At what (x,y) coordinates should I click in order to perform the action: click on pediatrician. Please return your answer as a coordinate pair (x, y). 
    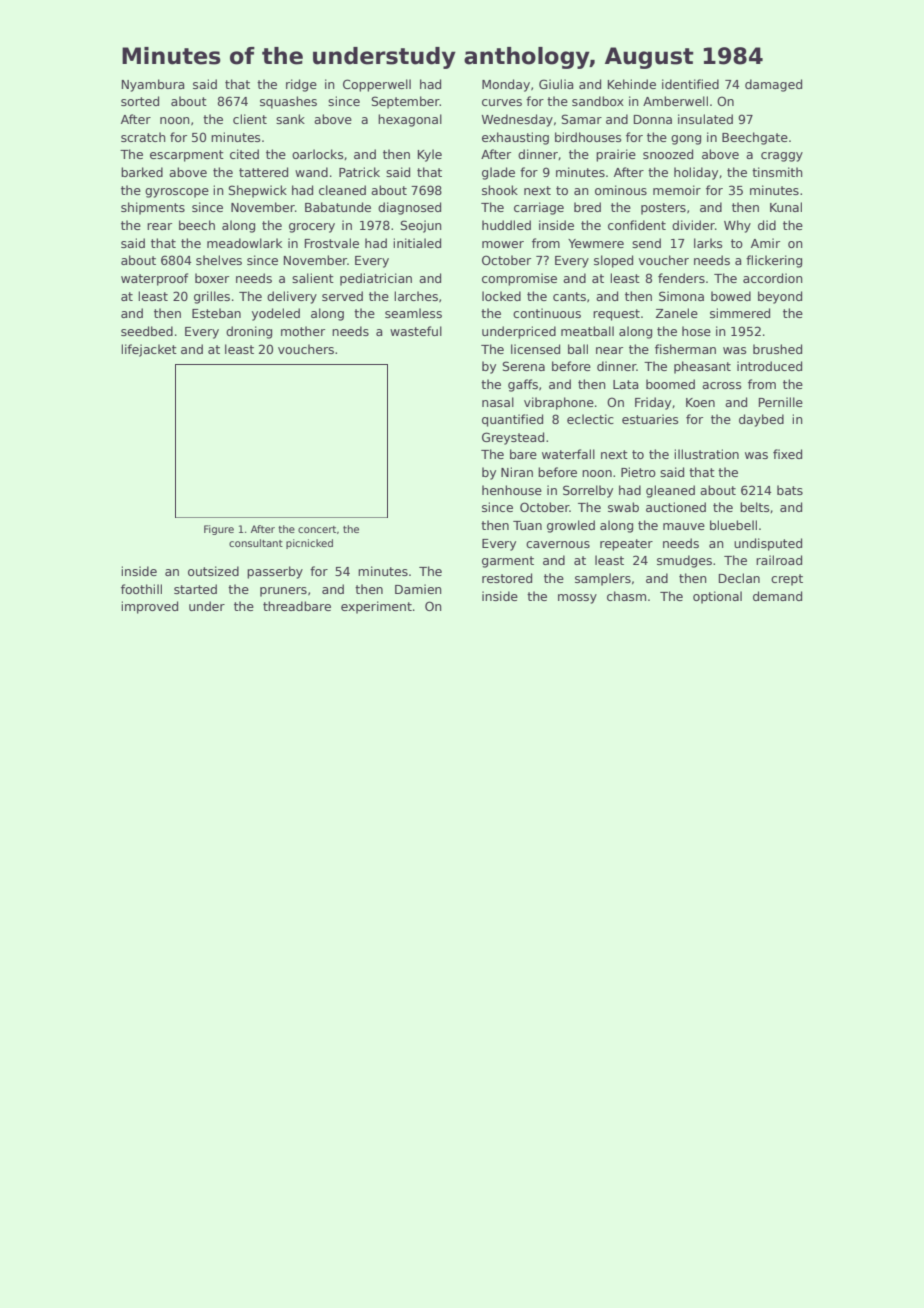
    Looking at the image, I should click on (376, 279).
